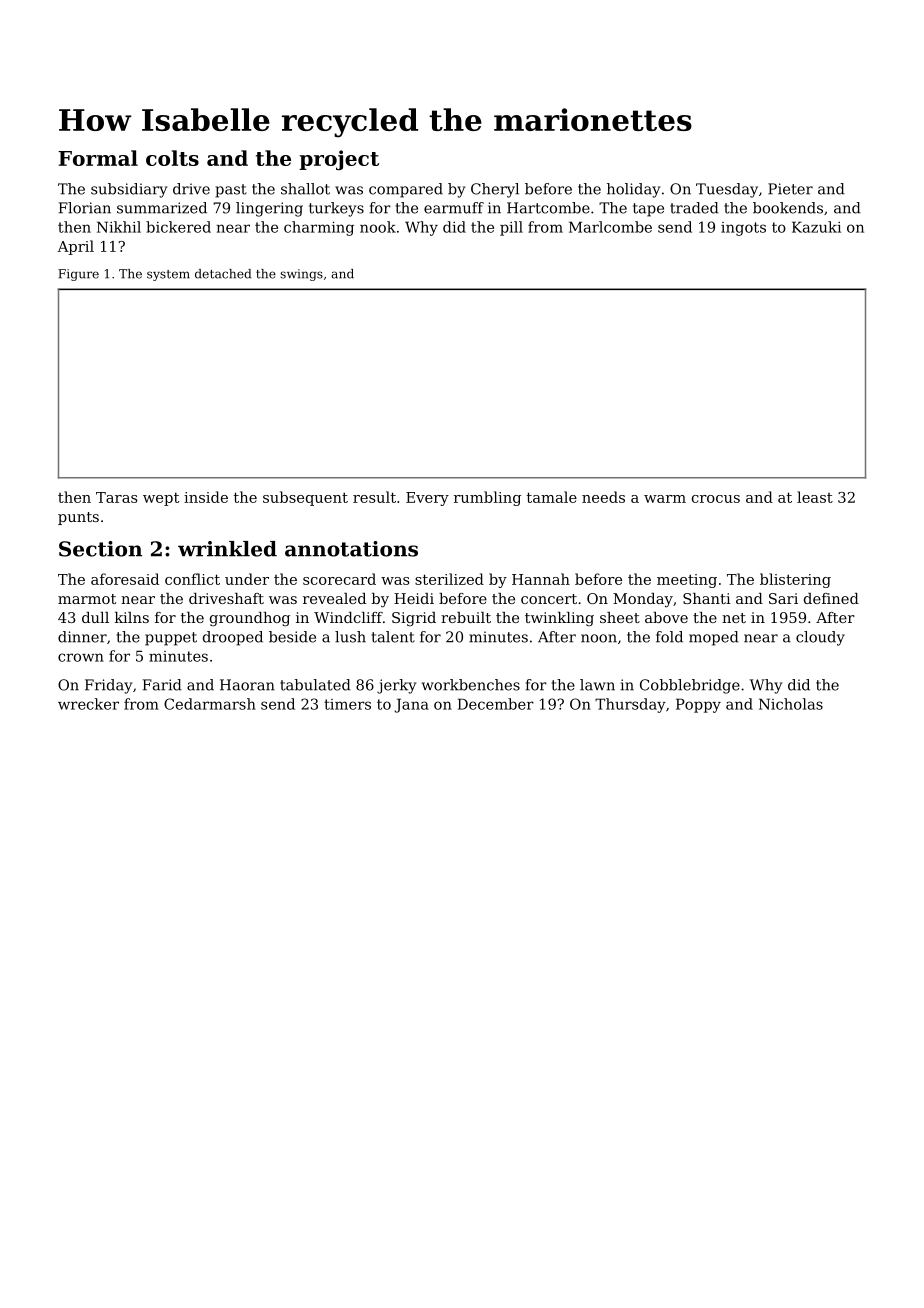  What do you see at coordinates (495, 190) in the page?
I see `Cheryl` at bounding box center [495, 190].
